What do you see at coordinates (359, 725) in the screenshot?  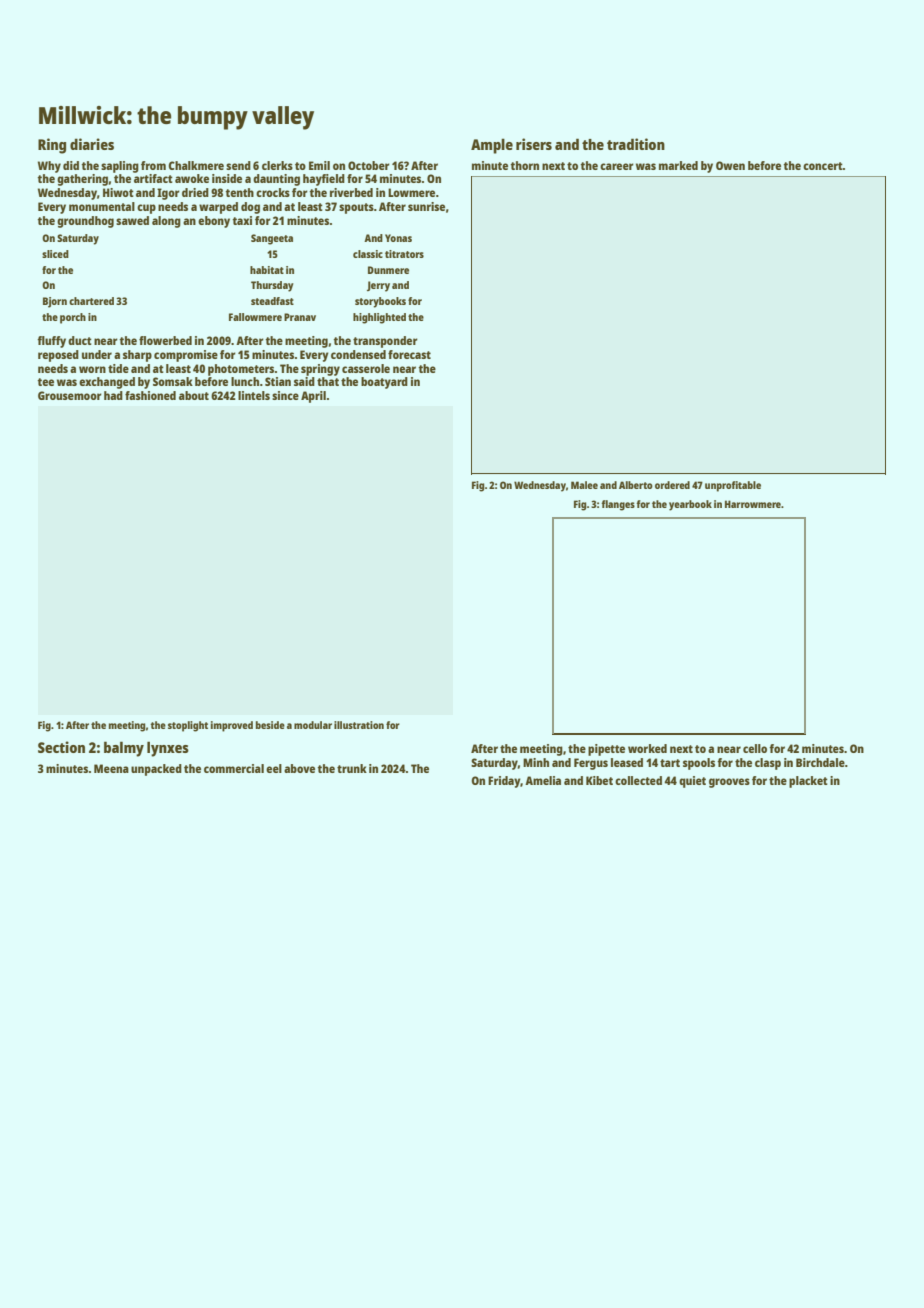 I see `illustration` at bounding box center [359, 725].
